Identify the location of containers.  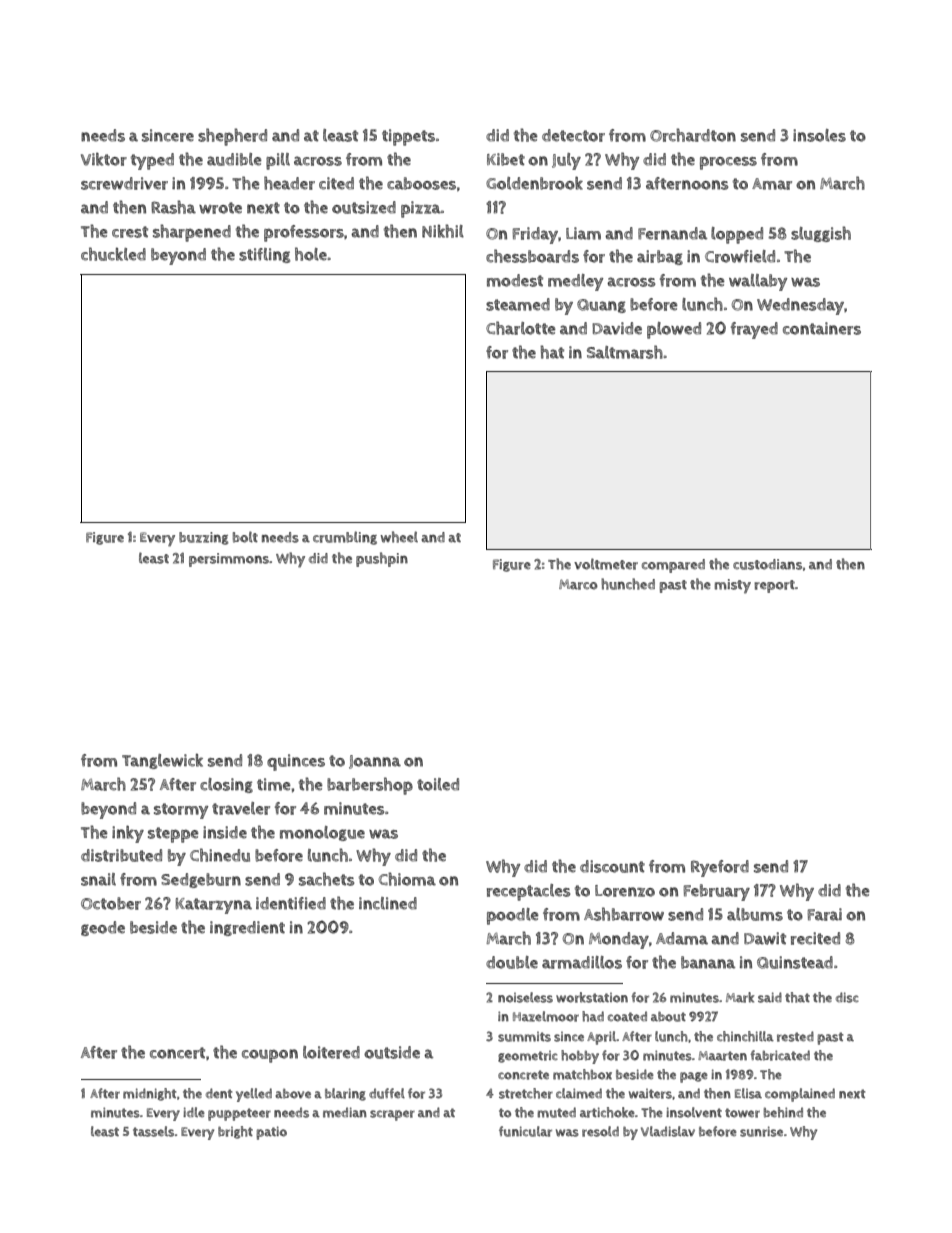
(822, 328).
